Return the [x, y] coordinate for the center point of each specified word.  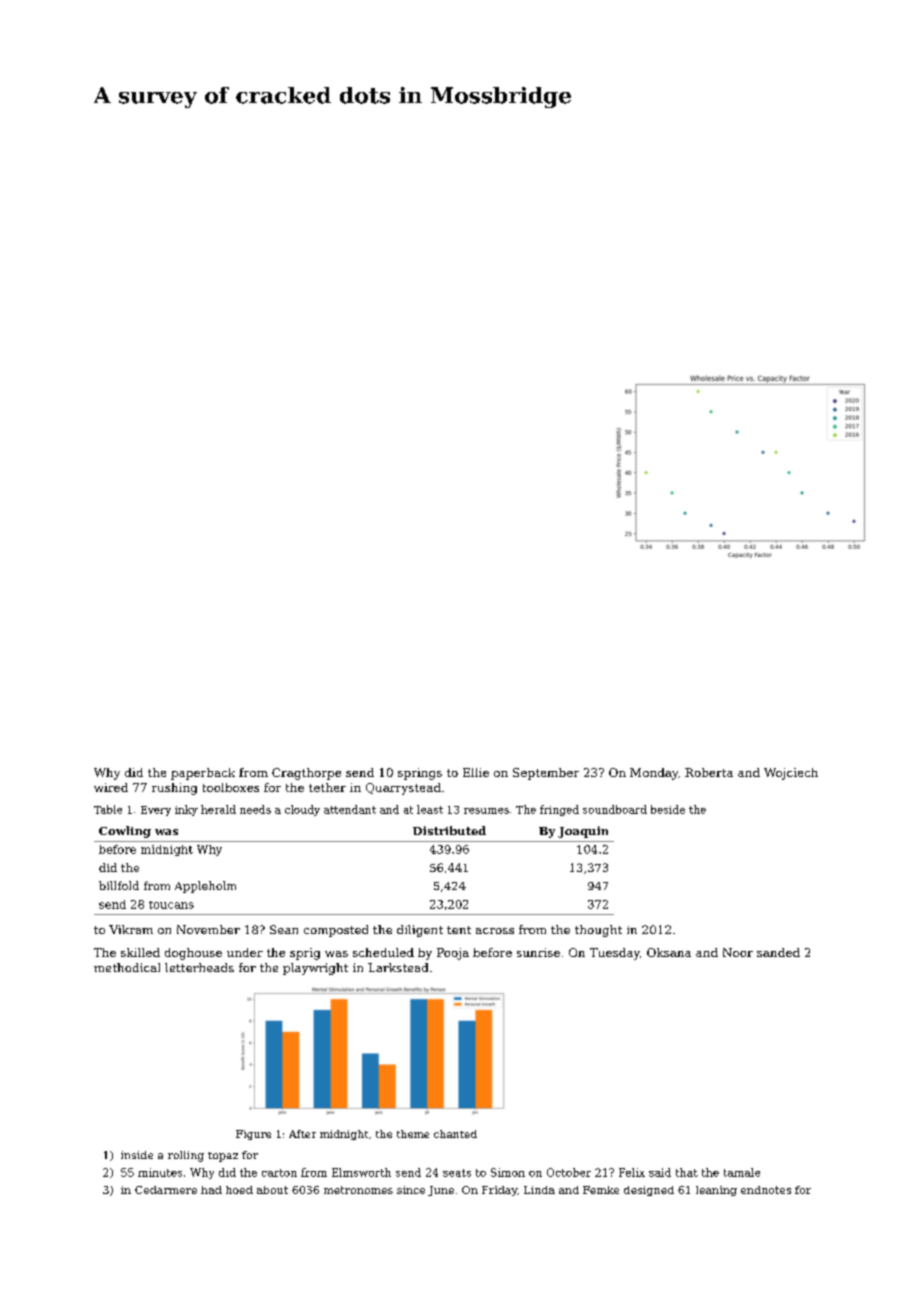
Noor [738, 952]
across [495, 931]
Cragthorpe [306, 774]
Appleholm [205, 887]
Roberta [709, 772]
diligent [420, 931]
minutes [160, 1172]
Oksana [669, 952]
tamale [742, 1172]
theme [413, 1134]
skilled [140, 952]
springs [420, 774]
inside [137, 1155]
